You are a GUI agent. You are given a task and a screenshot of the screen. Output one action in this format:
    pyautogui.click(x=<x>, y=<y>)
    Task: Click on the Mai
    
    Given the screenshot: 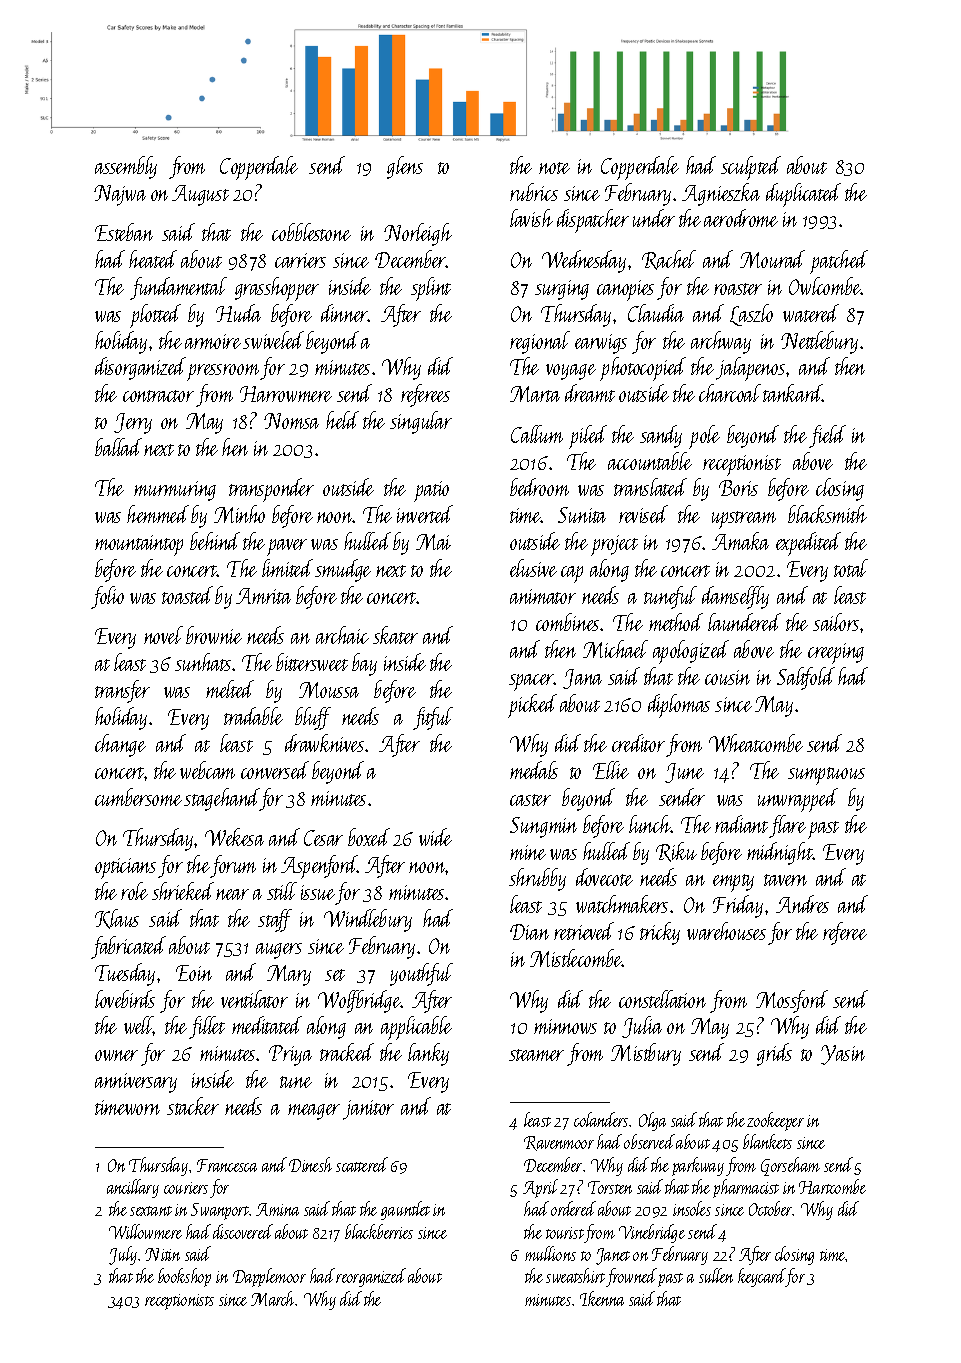 What is the action you would take?
    pyautogui.click(x=433, y=542)
